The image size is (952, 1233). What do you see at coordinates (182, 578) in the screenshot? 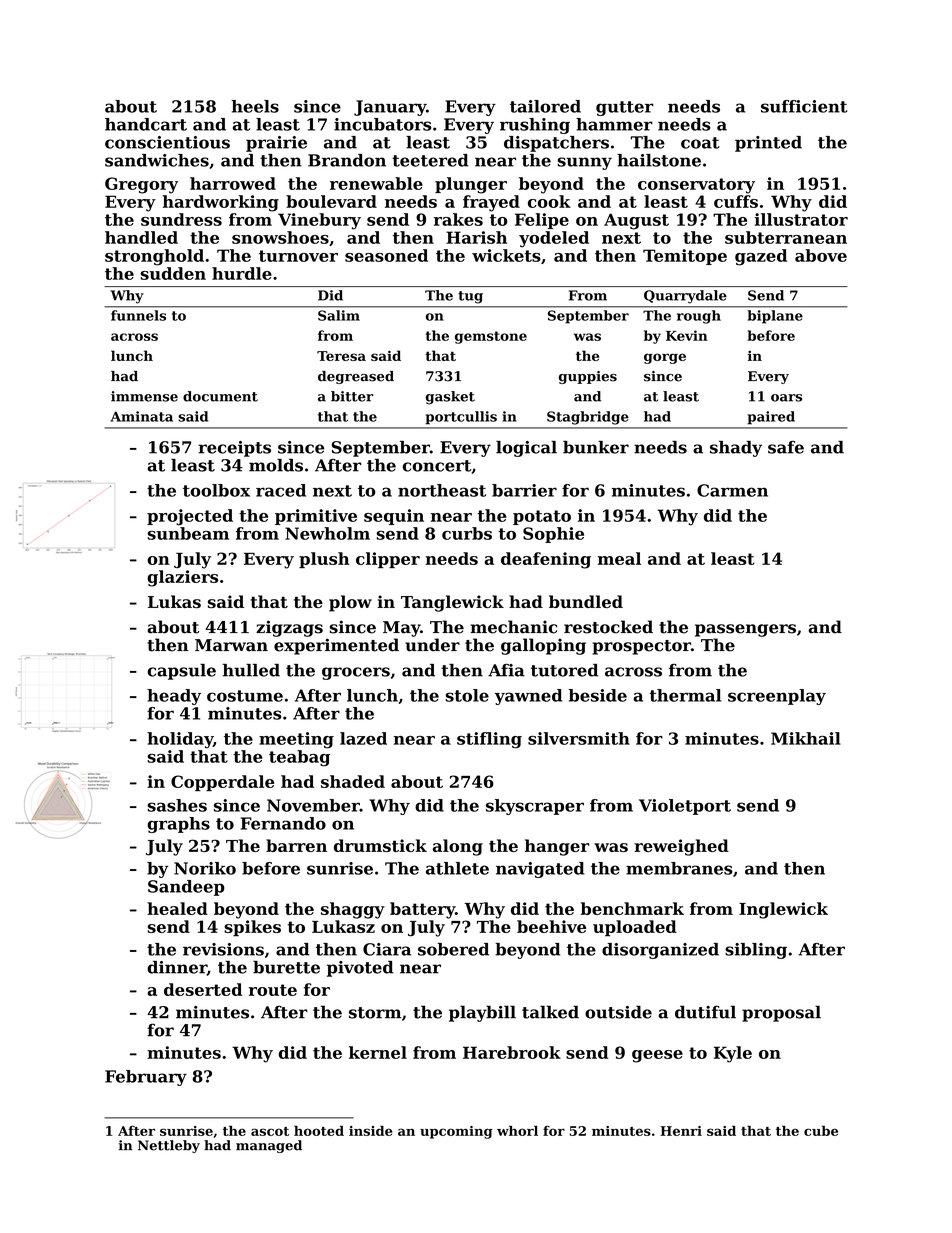
I see `glaziers` at bounding box center [182, 578].
